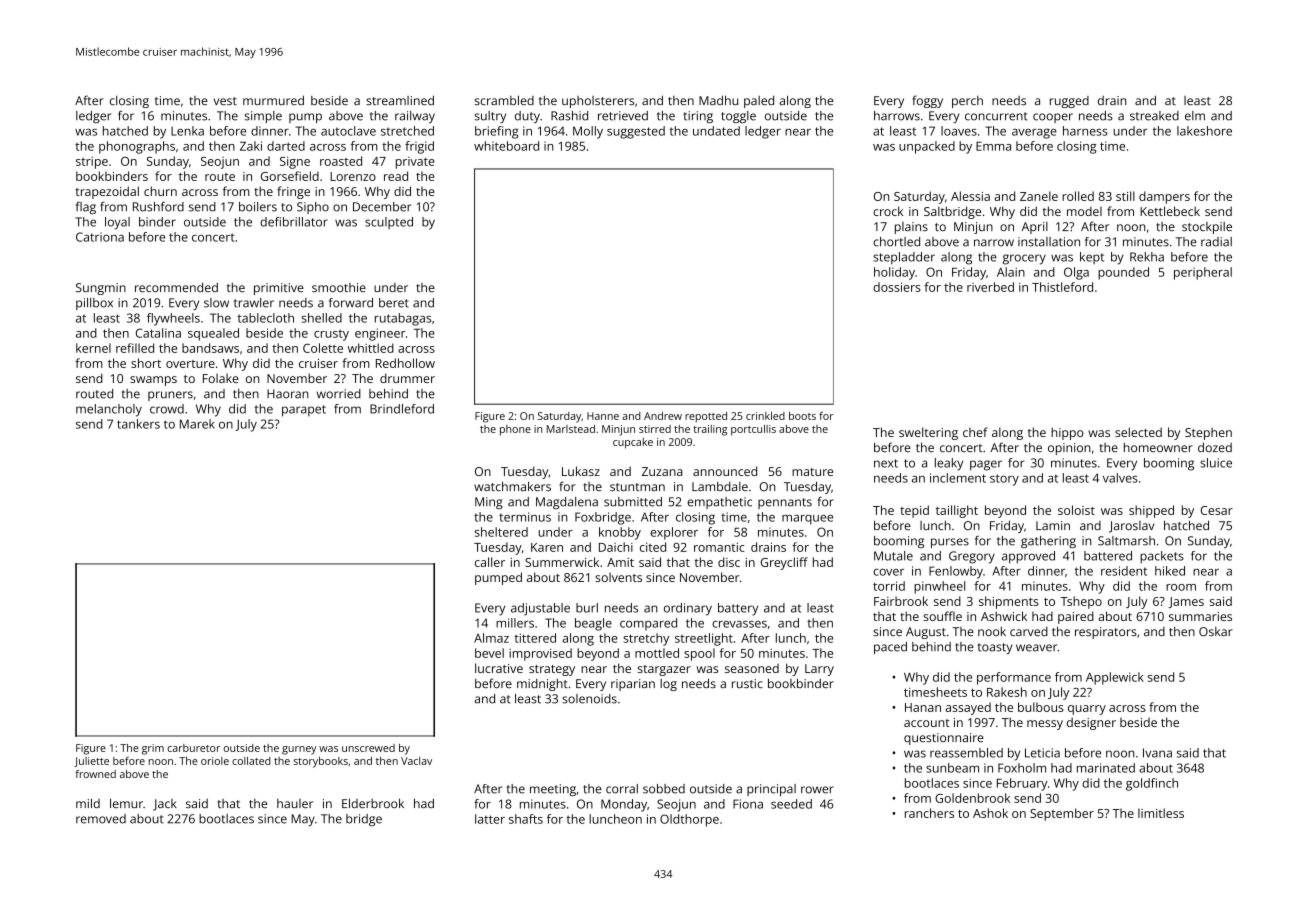 The image size is (1308, 924). What do you see at coordinates (295, 803) in the screenshot?
I see `hauler` at bounding box center [295, 803].
